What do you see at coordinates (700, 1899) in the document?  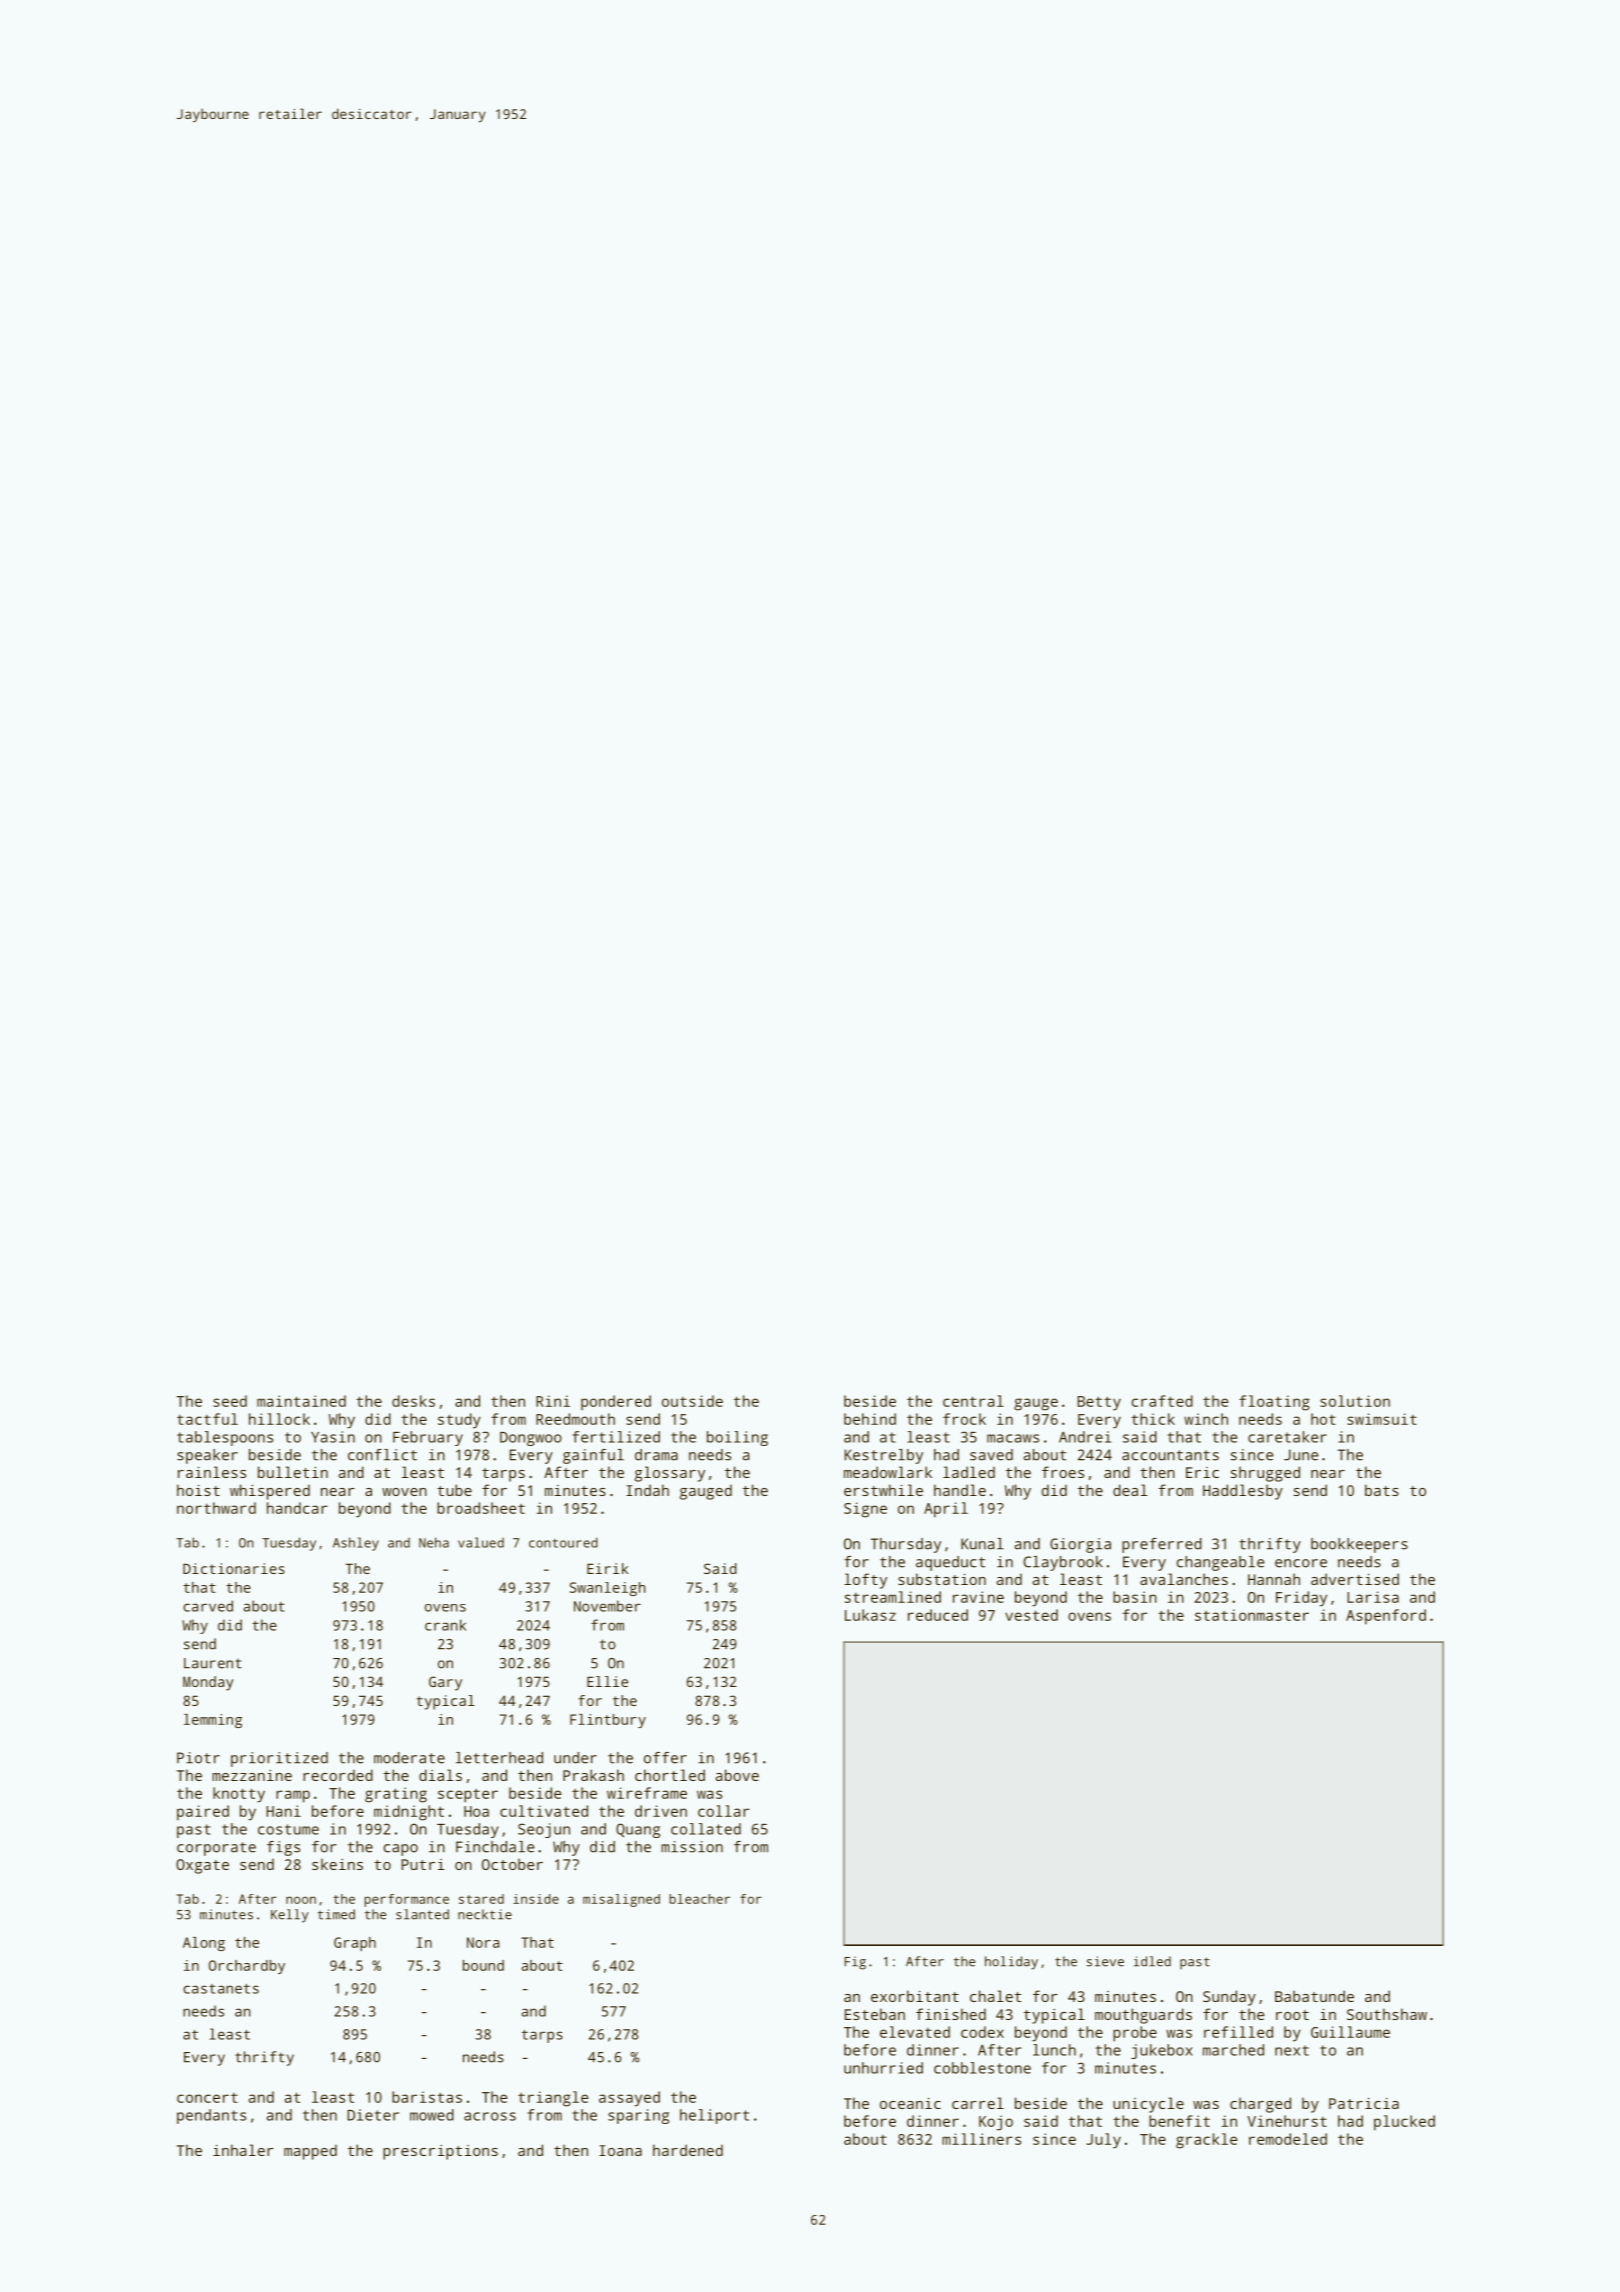 I see `bleacher` at bounding box center [700, 1899].
